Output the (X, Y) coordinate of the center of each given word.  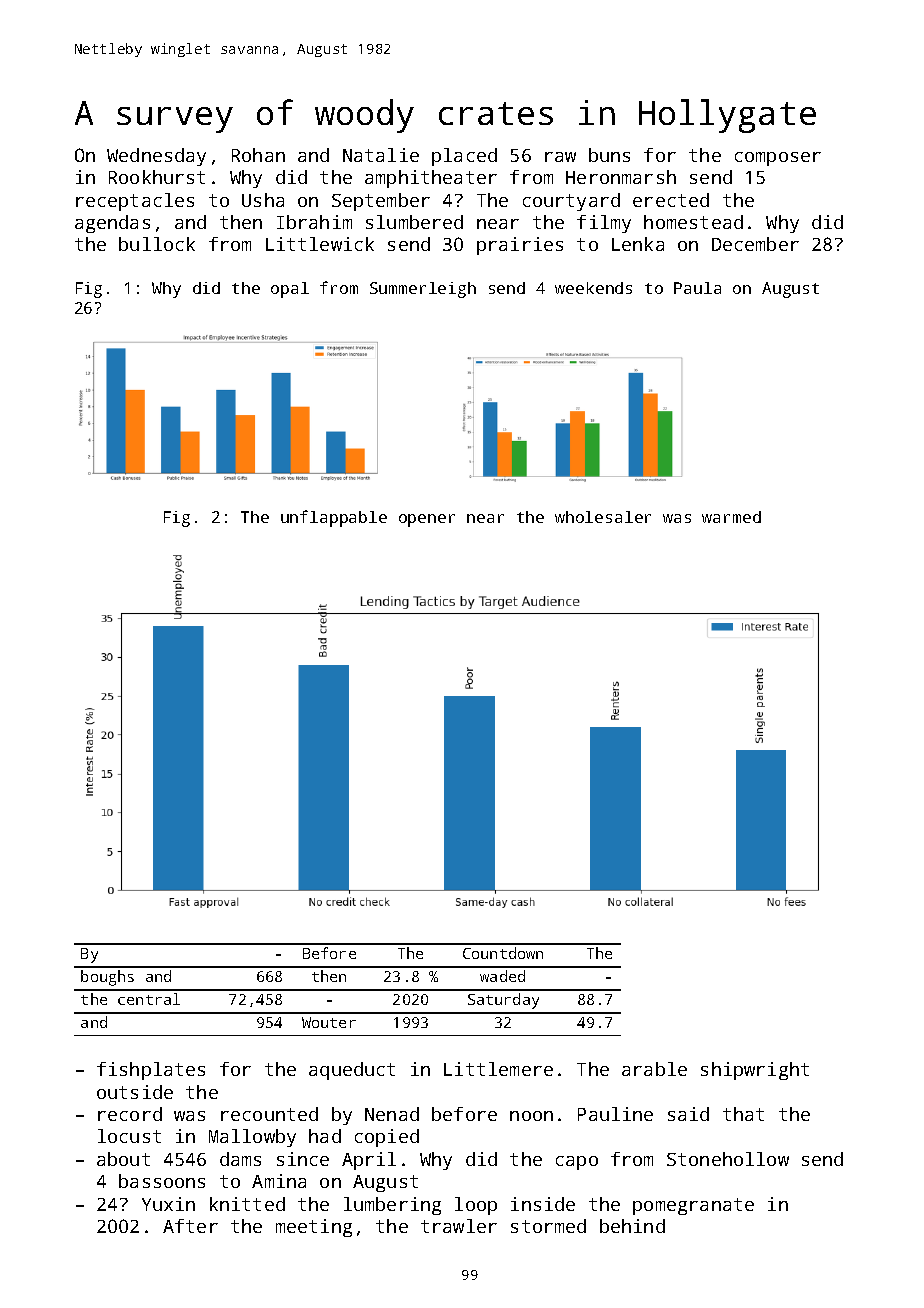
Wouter (329, 1022)
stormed (548, 1226)
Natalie (381, 155)
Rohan (258, 155)
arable (654, 1069)
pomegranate (693, 1206)
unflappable (334, 518)
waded (502, 976)
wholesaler (603, 517)
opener (427, 520)
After (190, 1226)
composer (778, 159)
